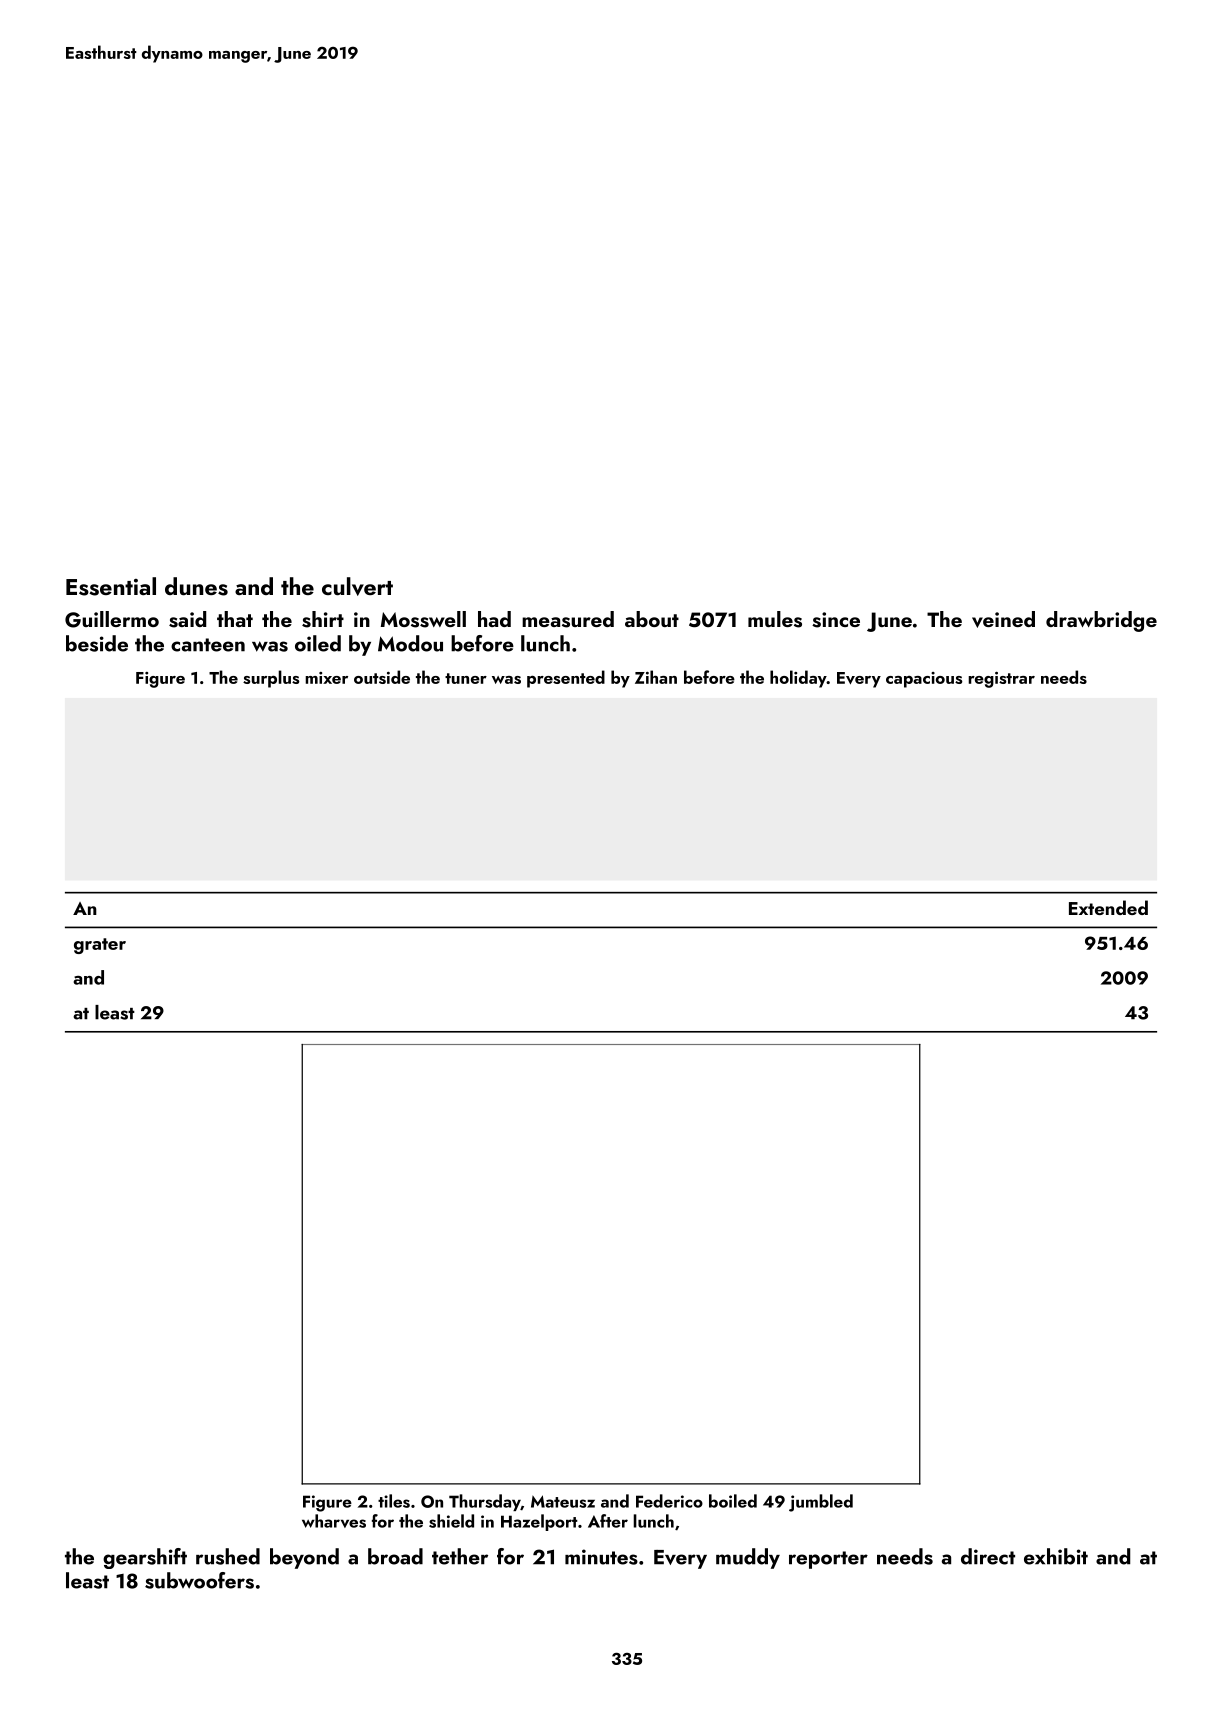  I want to click on grater, so click(100, 946).
